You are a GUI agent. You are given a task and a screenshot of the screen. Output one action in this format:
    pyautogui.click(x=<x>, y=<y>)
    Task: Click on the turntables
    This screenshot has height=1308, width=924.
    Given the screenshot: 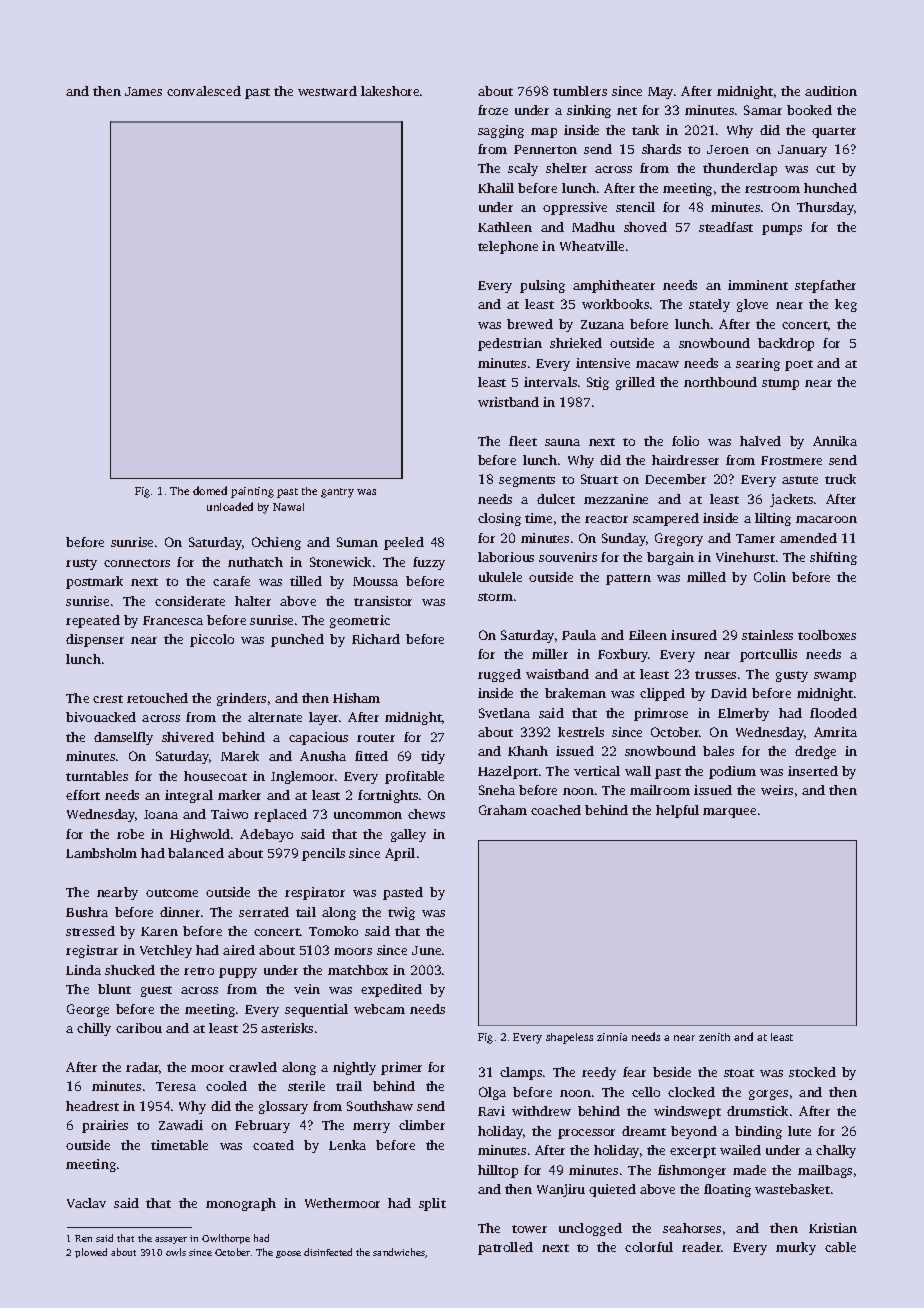 What is the action you would take?
    pyautogui.click(x=97, y=776)
